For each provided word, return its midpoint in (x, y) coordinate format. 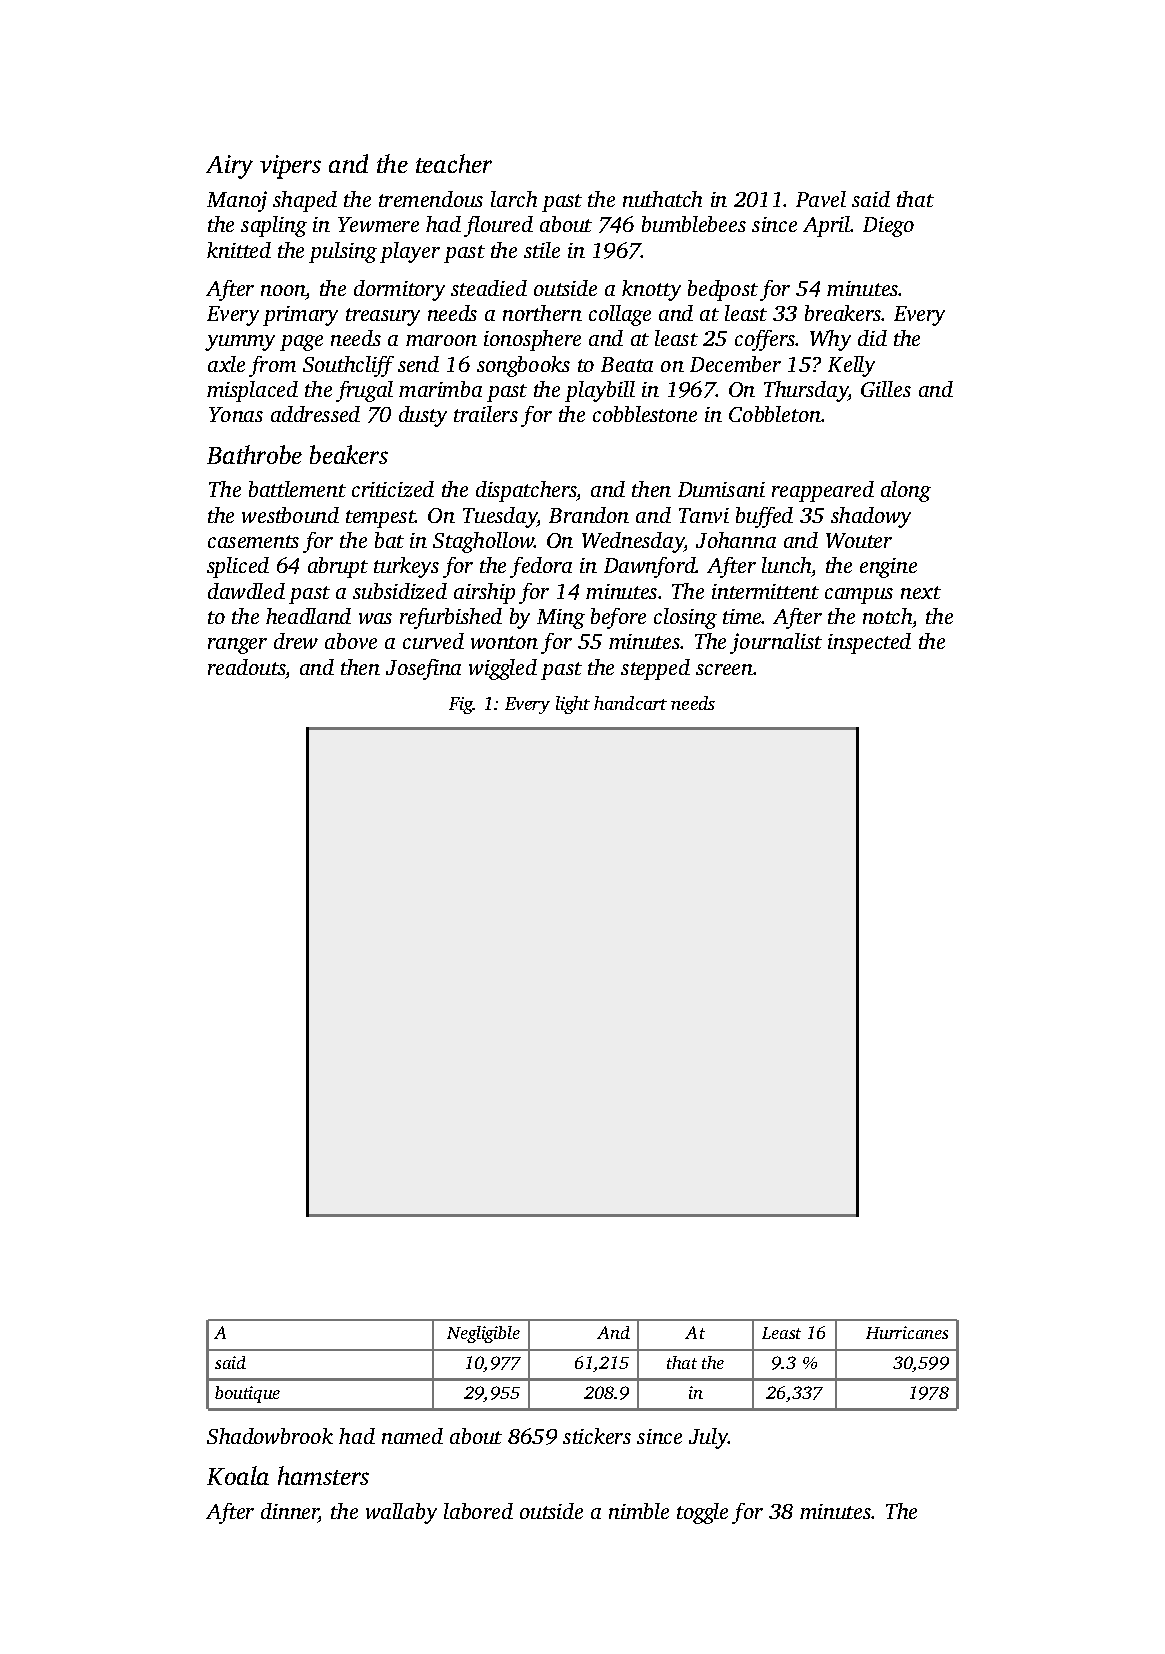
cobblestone (645, 414)
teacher (454, 163)
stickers (597, 1436)
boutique (247, 1394)
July (709, 1438)
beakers (349, 454)
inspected (869, 643)
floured (498, 226)
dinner (290, 1512)
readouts (247, 667)
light (573, 705)
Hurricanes (907, 1332)
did (872, 338)
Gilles (886, 389)
